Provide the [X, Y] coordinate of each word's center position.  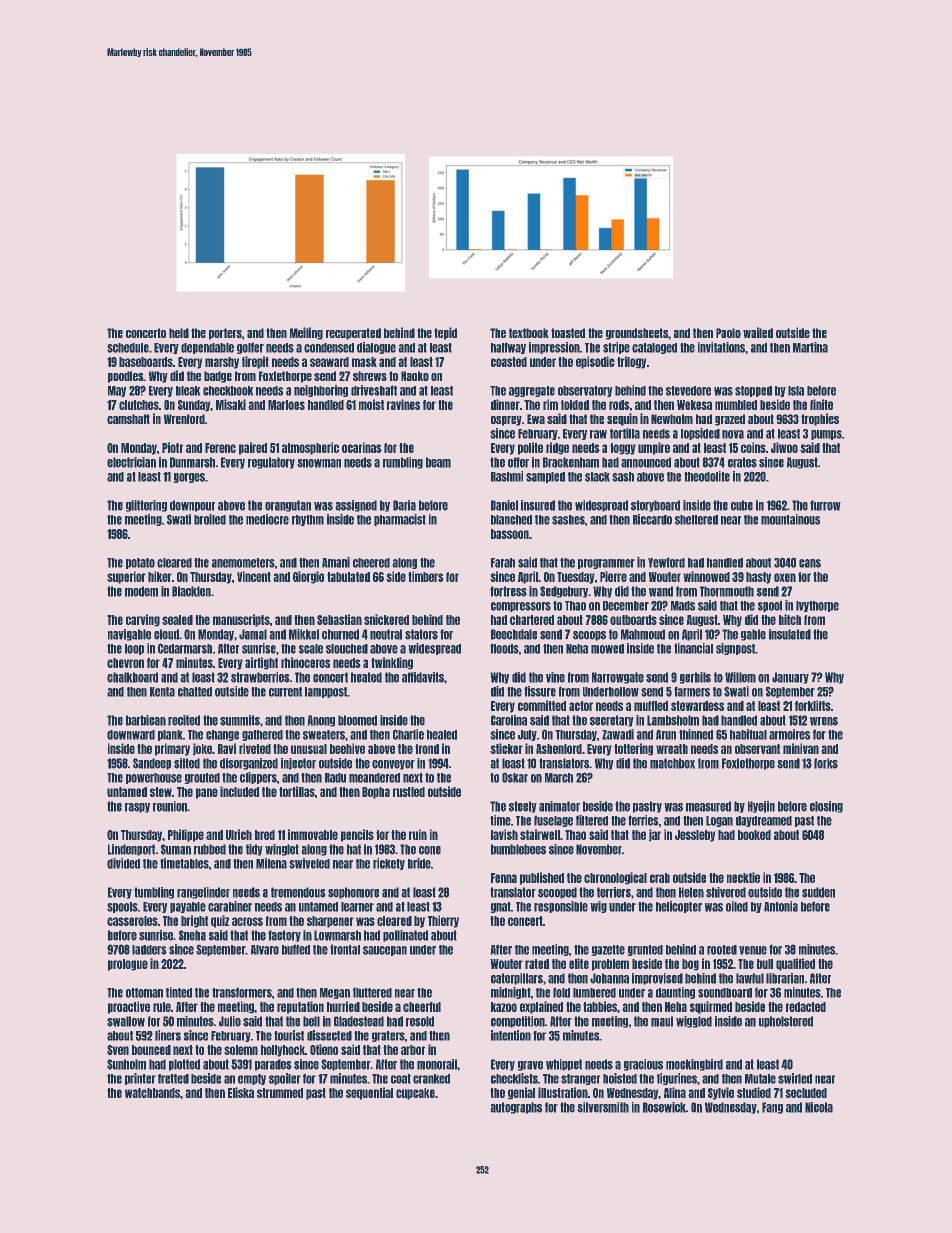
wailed [758, 332]
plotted [184, 1065]
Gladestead [359, 1021]
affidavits [423, 677]
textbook [529, 333]
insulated [790, 634]
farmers [692, 691]
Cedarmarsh [185, 648]
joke [202, 749]
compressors [521, 607]
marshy [222, 363]
